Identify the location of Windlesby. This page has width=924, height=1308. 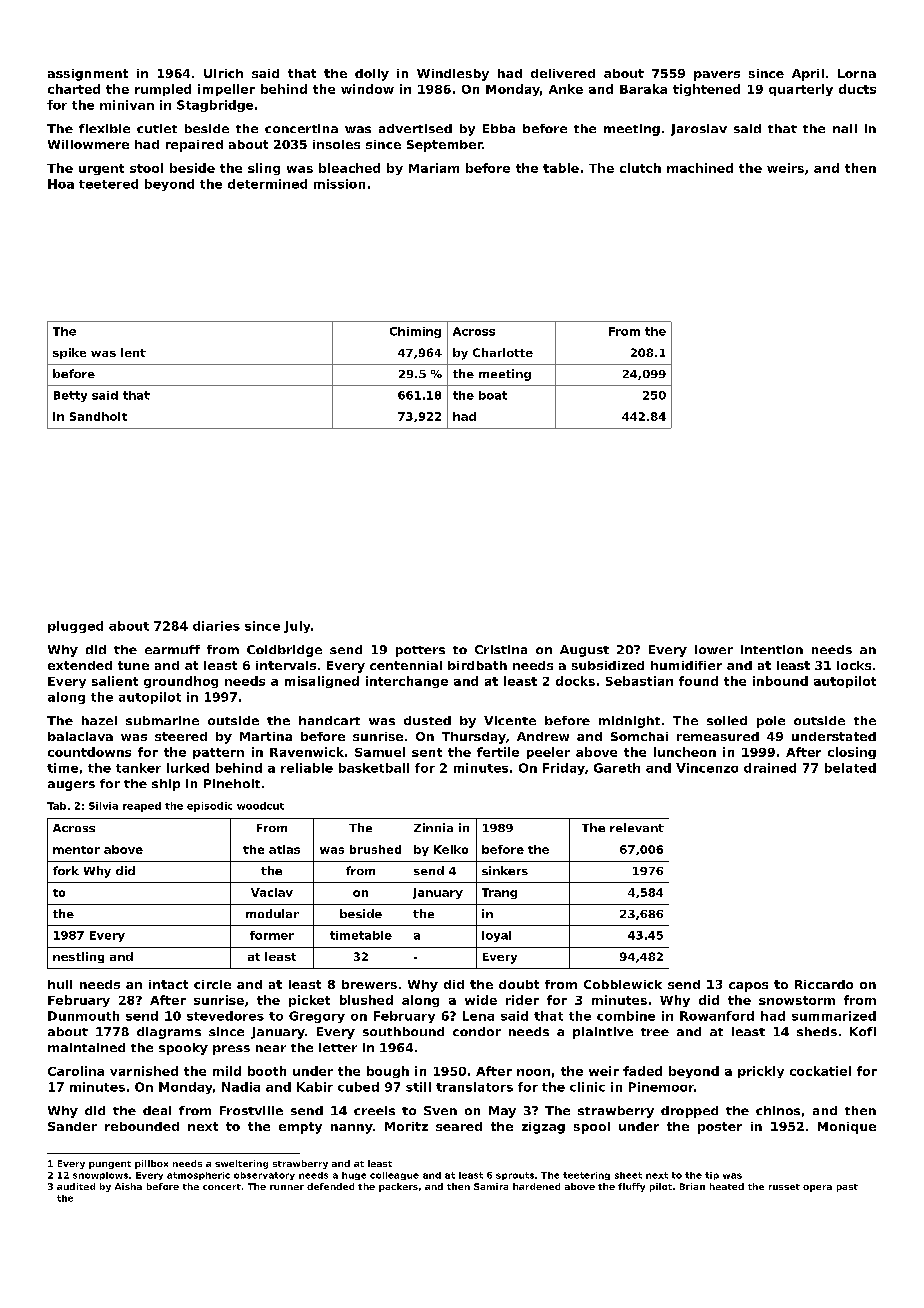
(453, 75).
